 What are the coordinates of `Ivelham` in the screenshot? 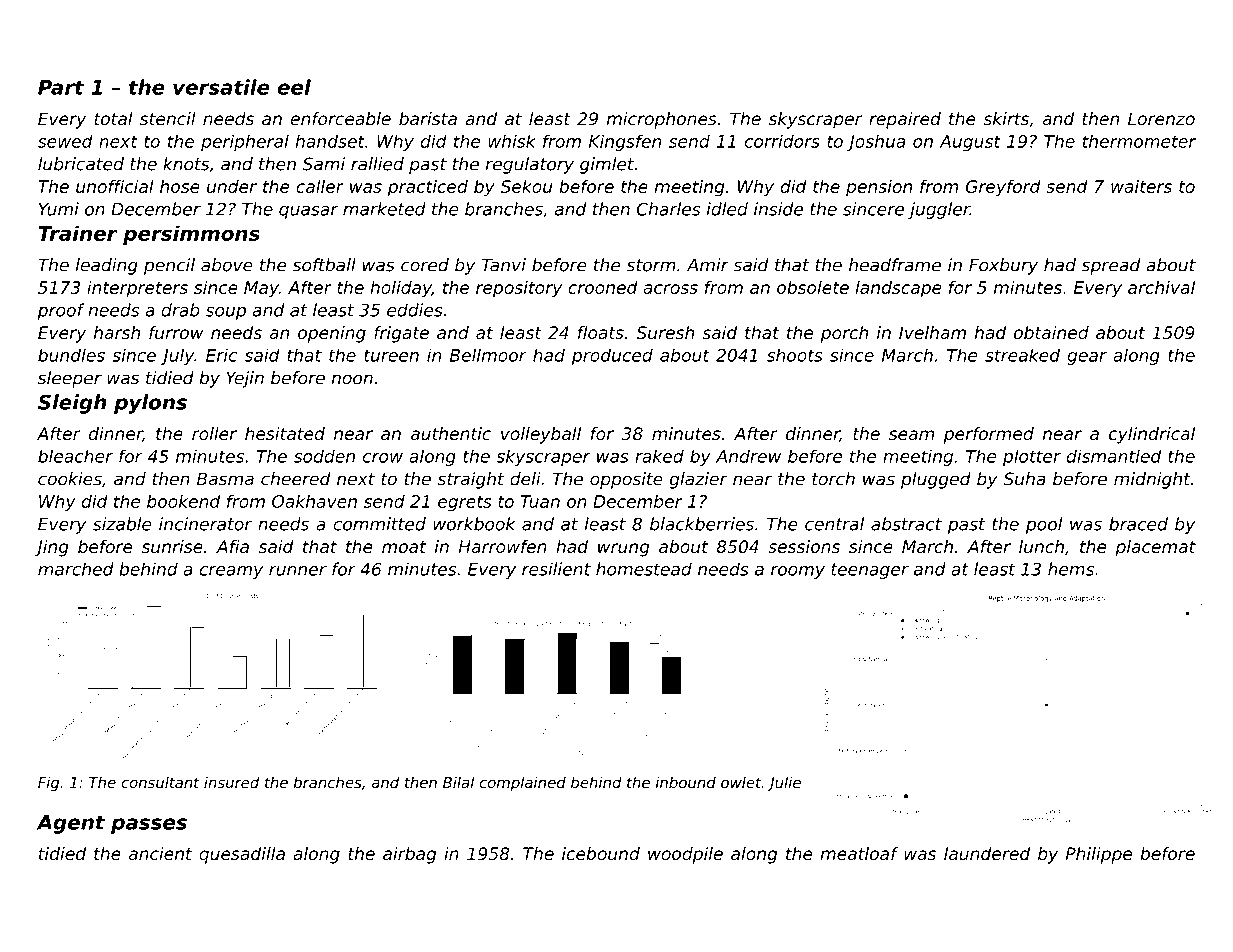 It's located at (932, 332).
